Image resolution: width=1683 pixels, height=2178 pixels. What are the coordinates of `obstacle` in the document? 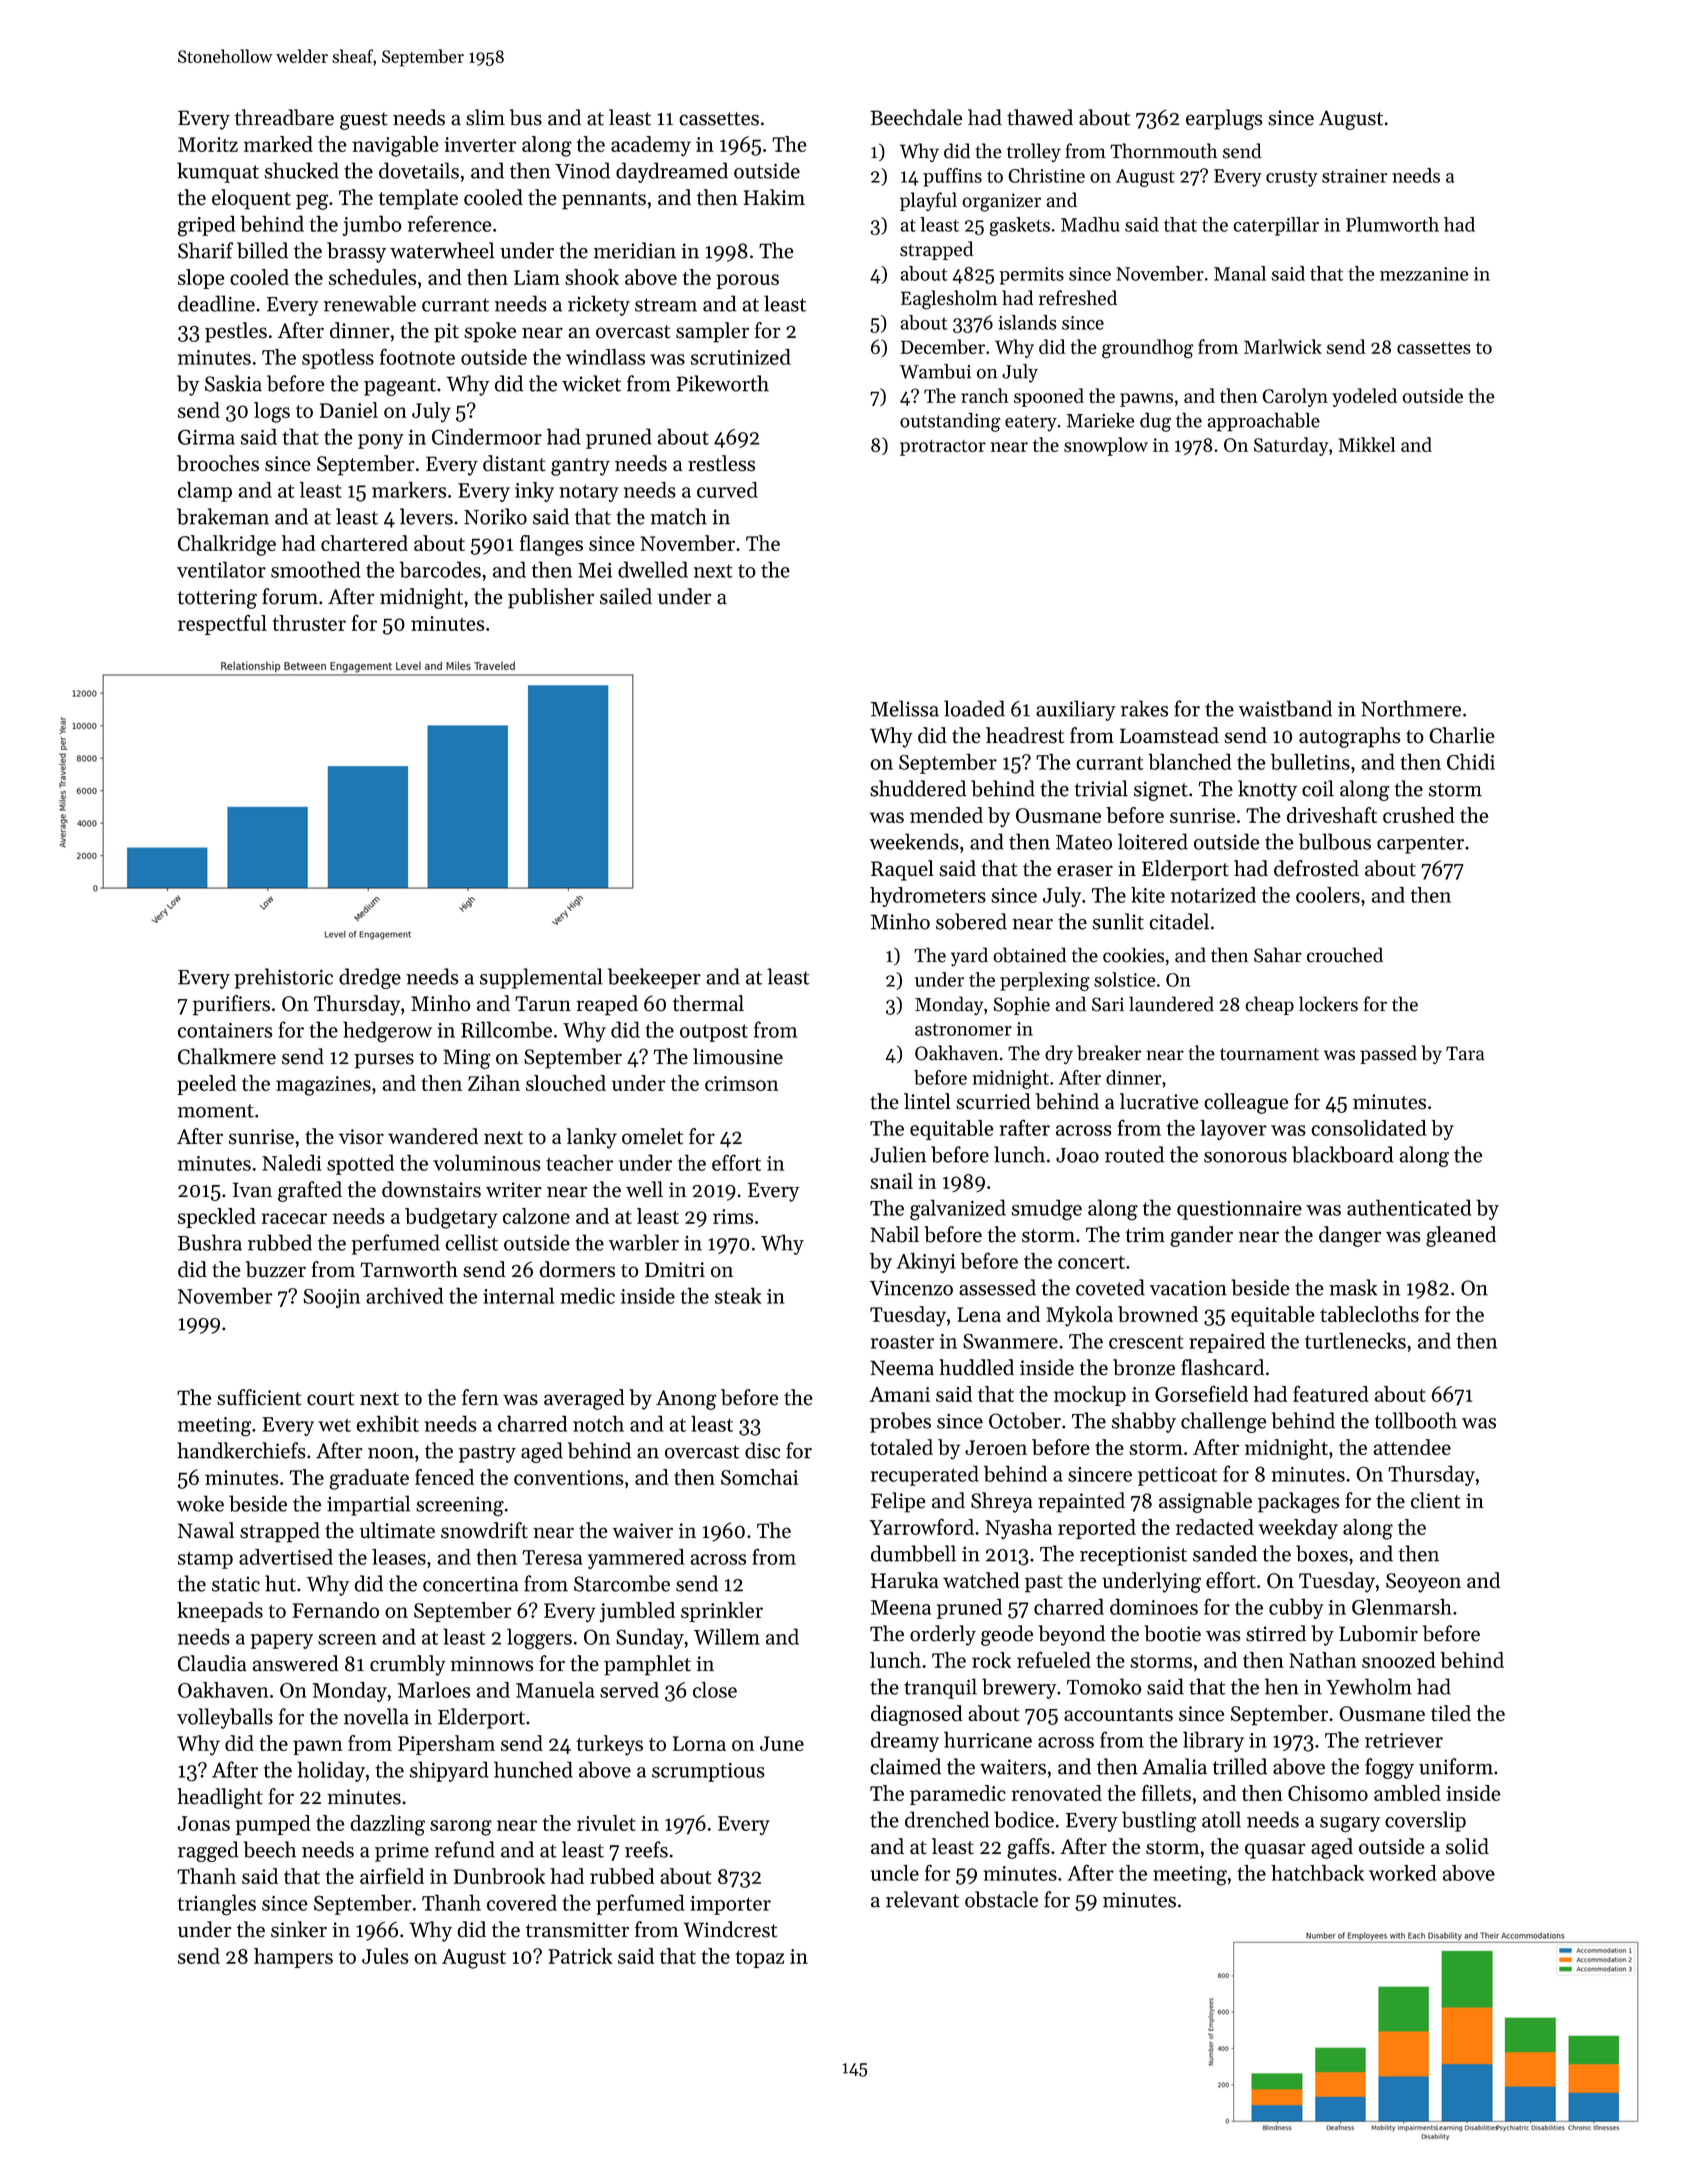 It's located at (1001, 1899).
